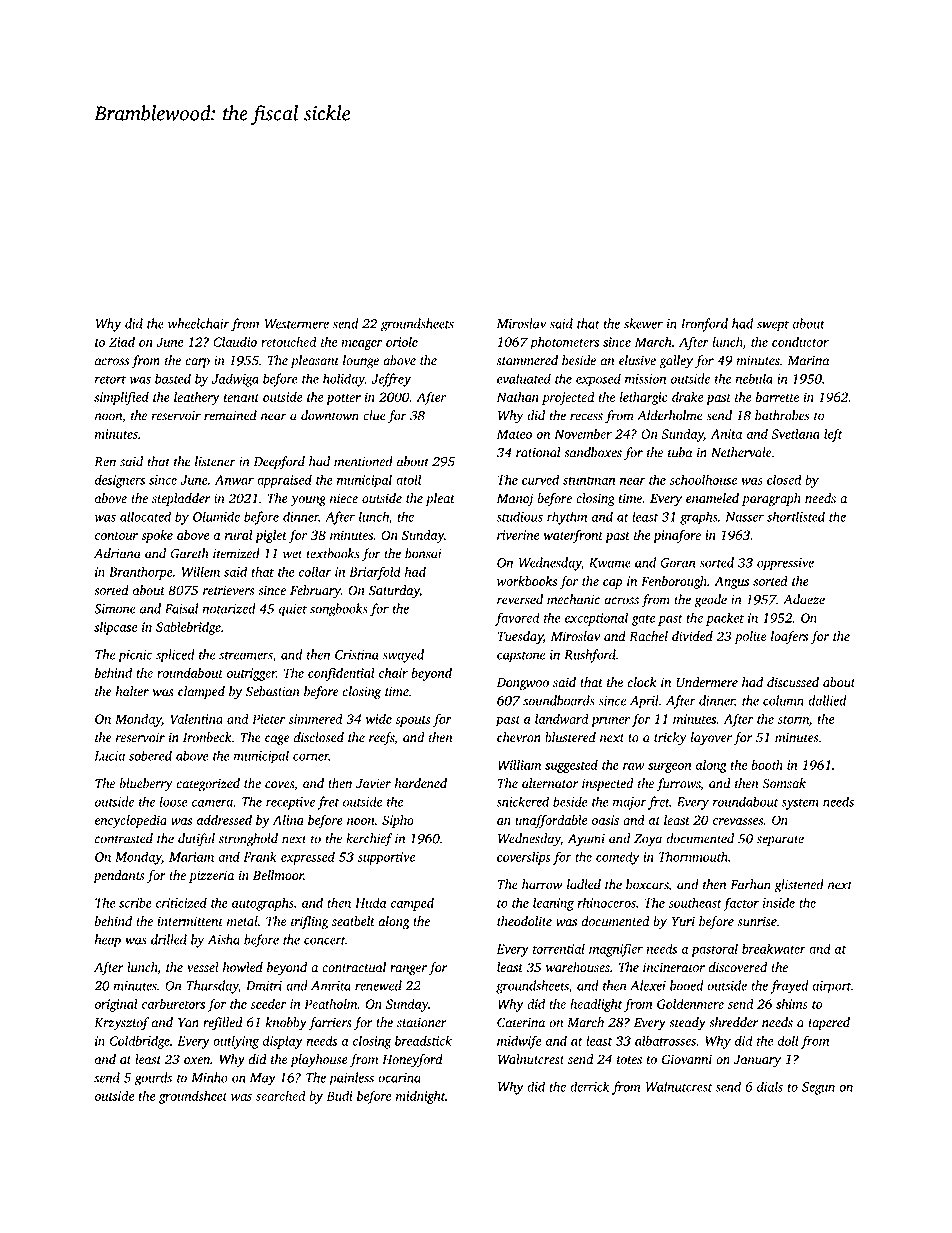 The width and height of the screenshot is (952, 1233). Describe the element at coordinates (422, 1022) in the screenshot. I see `stationer` at that location.
